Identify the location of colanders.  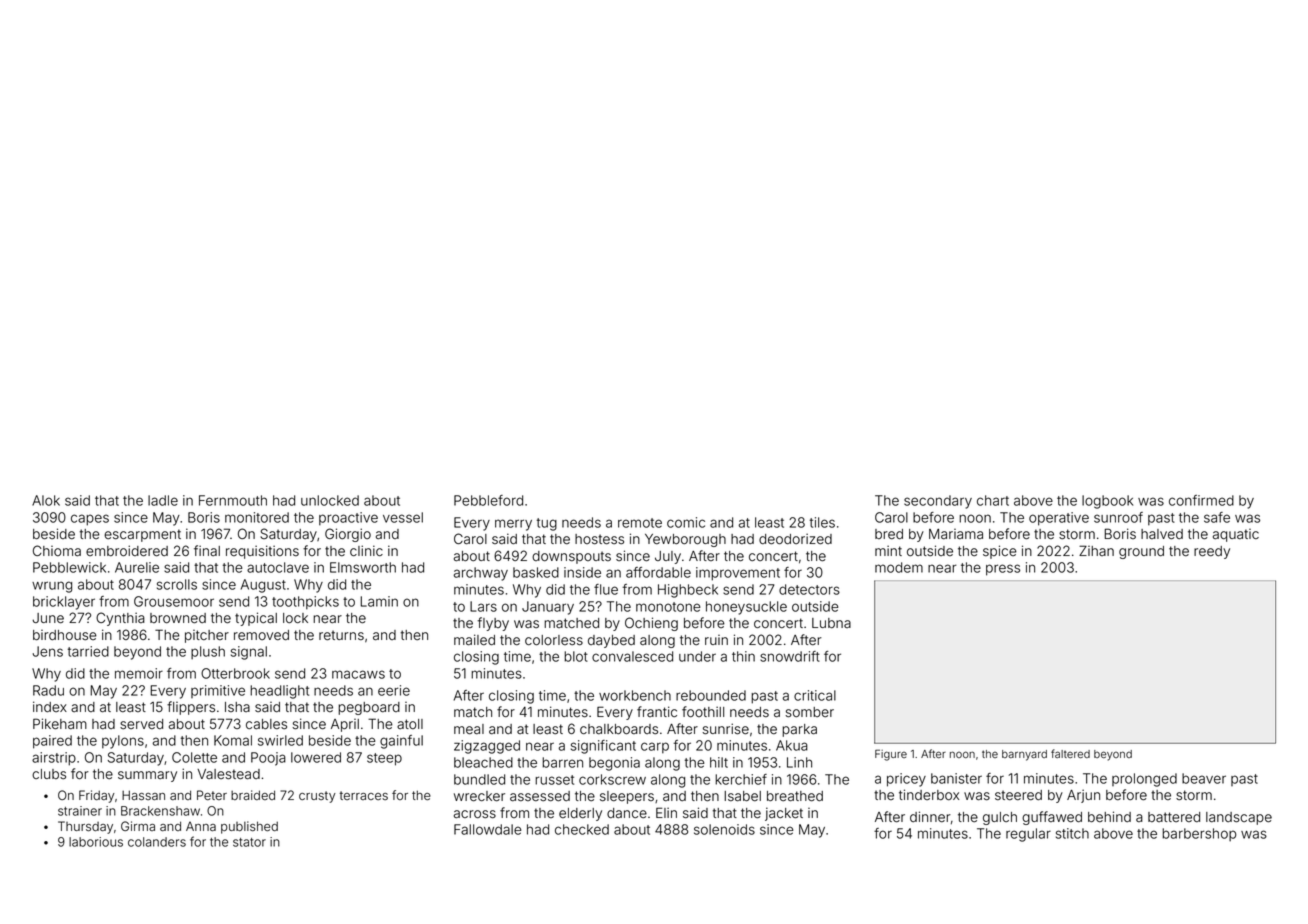
(157, 842).
